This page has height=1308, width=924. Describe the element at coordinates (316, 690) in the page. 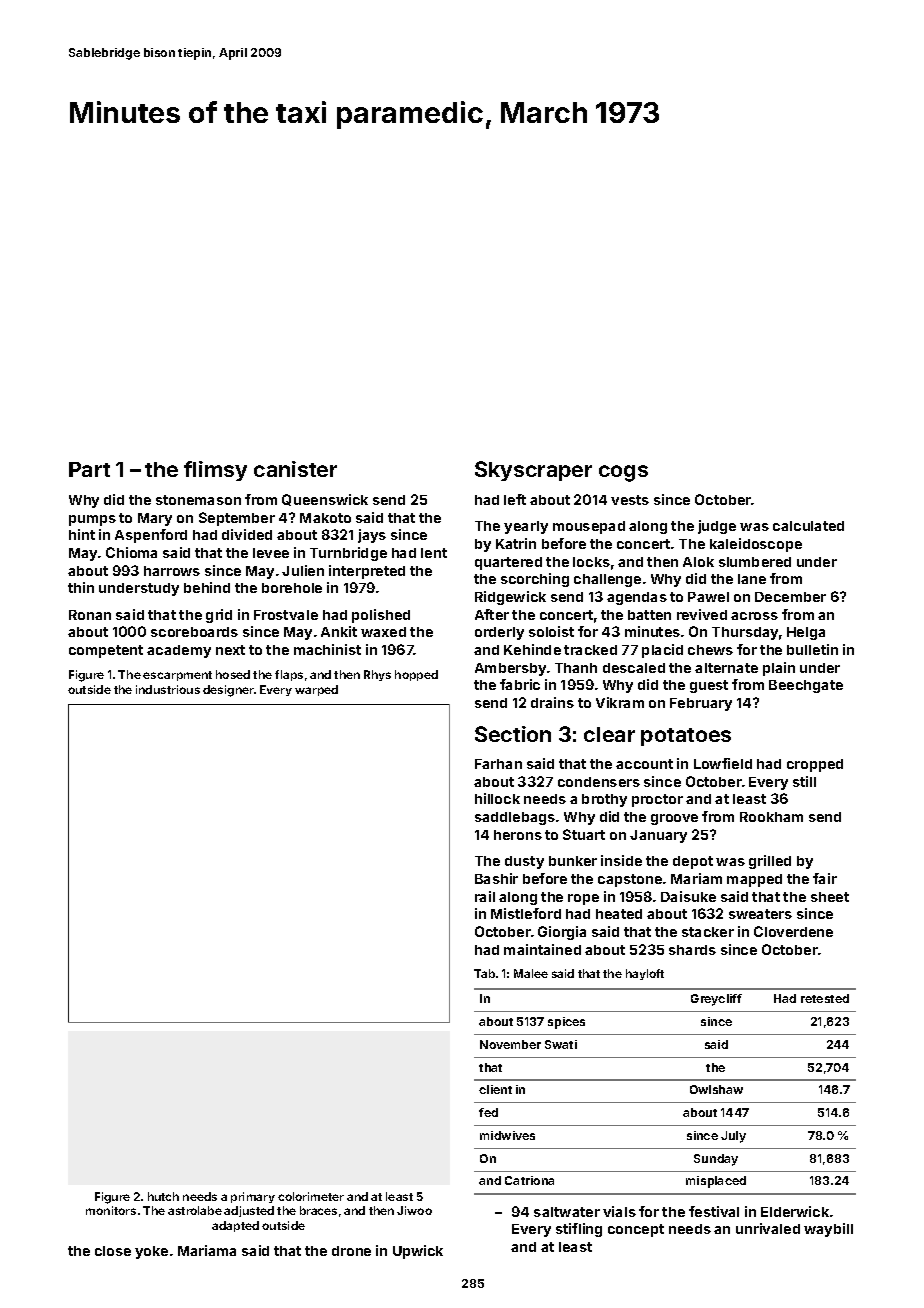

I see `warped` at that location.
